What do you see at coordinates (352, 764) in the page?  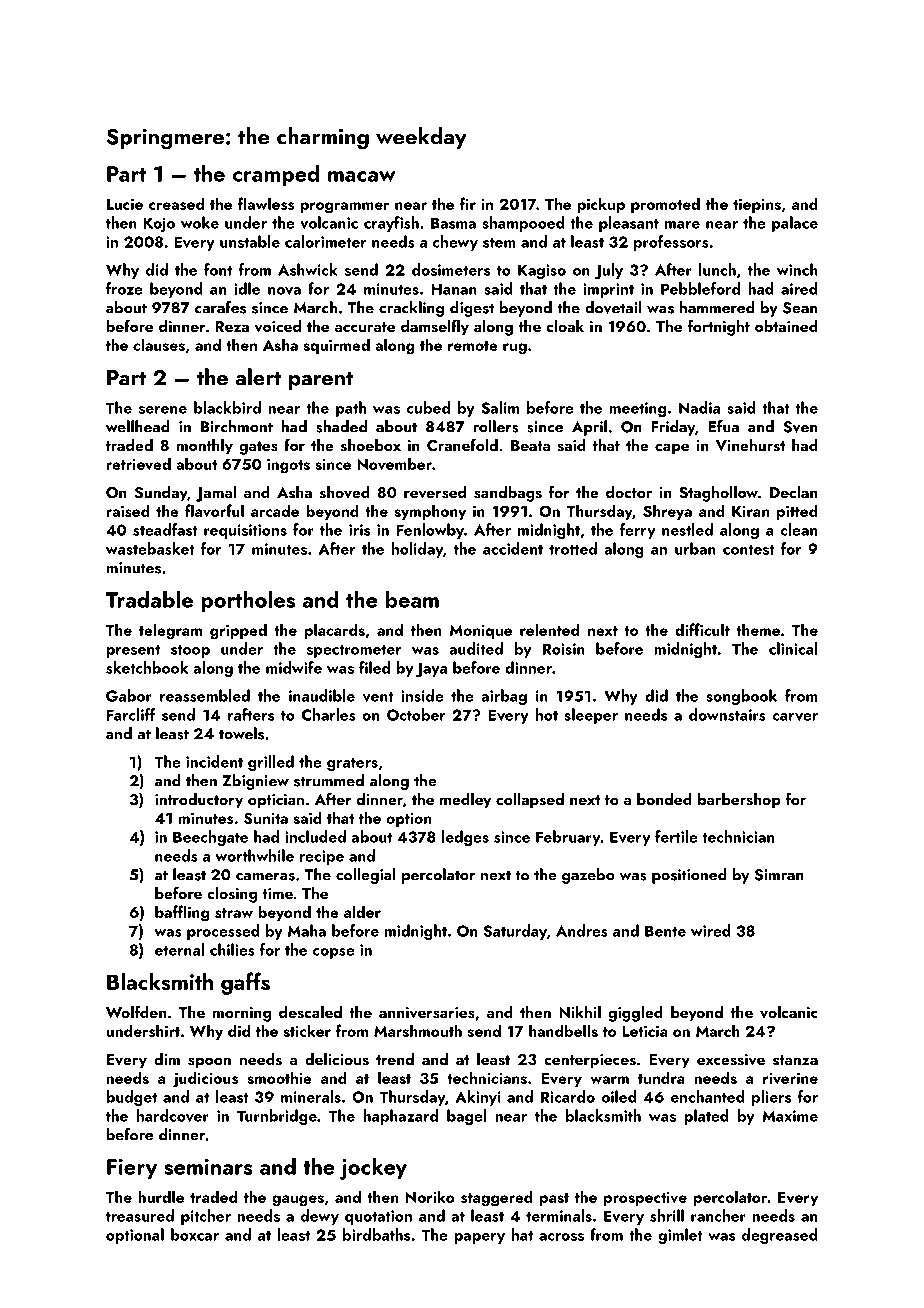 I see `graters` at bounding box center [352, 764].
